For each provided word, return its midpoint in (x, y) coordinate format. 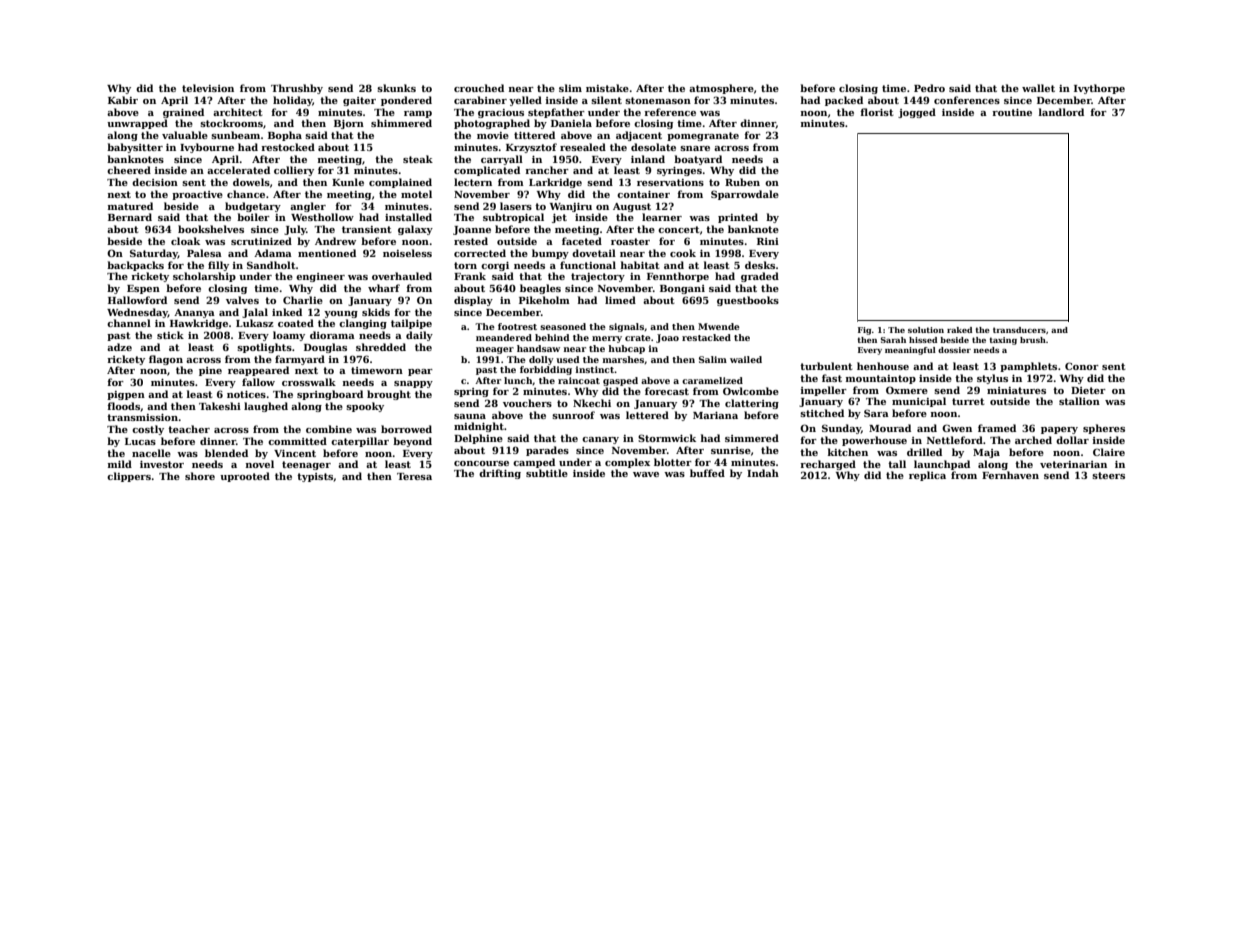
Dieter (1088, 390)
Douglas (325, 348)
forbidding (546, 370)
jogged (917, 113)
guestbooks (748, 301)
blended (226, 453)
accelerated (238, 170)
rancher (547, 170)
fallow (258, 382)
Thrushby (297, 89)
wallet (1038, 88)
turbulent (826, 366)
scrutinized (261, 241)
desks (760, 265)
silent (606, 100)
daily (419, 336)
